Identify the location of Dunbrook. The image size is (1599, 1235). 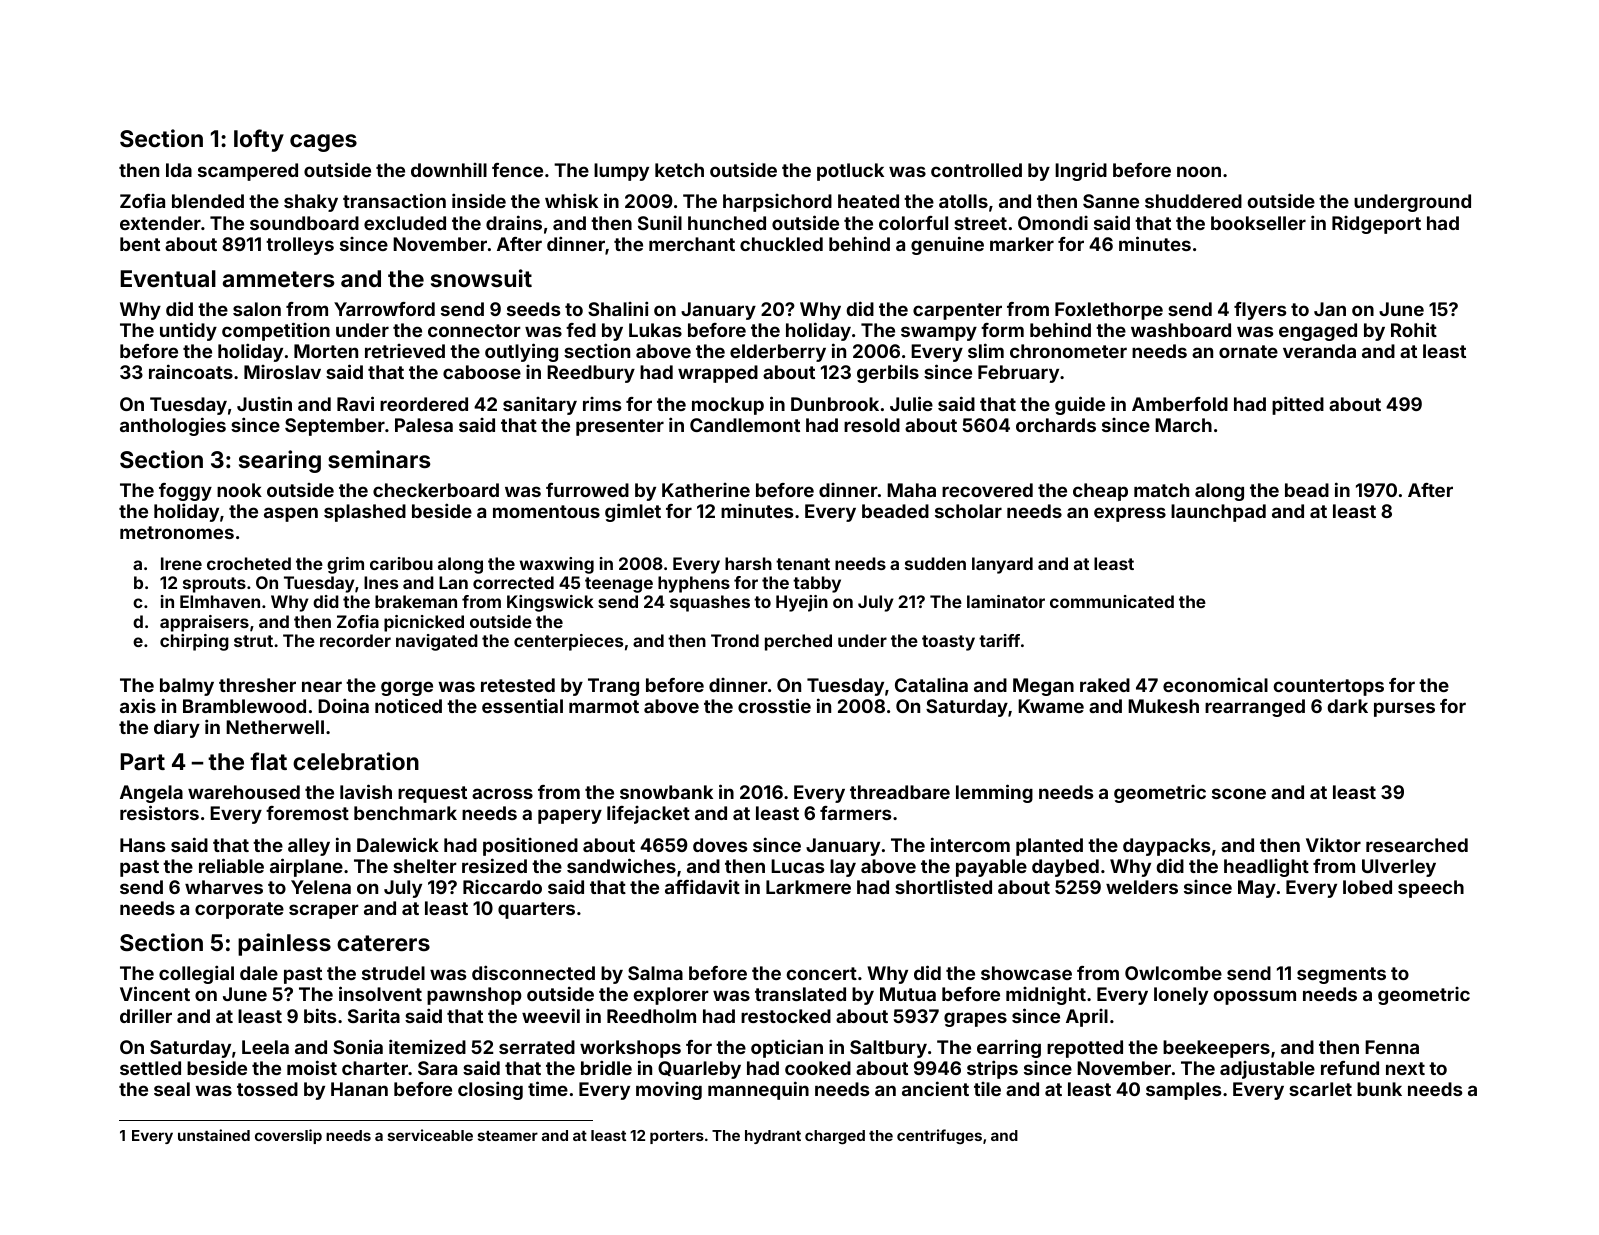
(835, 404).
